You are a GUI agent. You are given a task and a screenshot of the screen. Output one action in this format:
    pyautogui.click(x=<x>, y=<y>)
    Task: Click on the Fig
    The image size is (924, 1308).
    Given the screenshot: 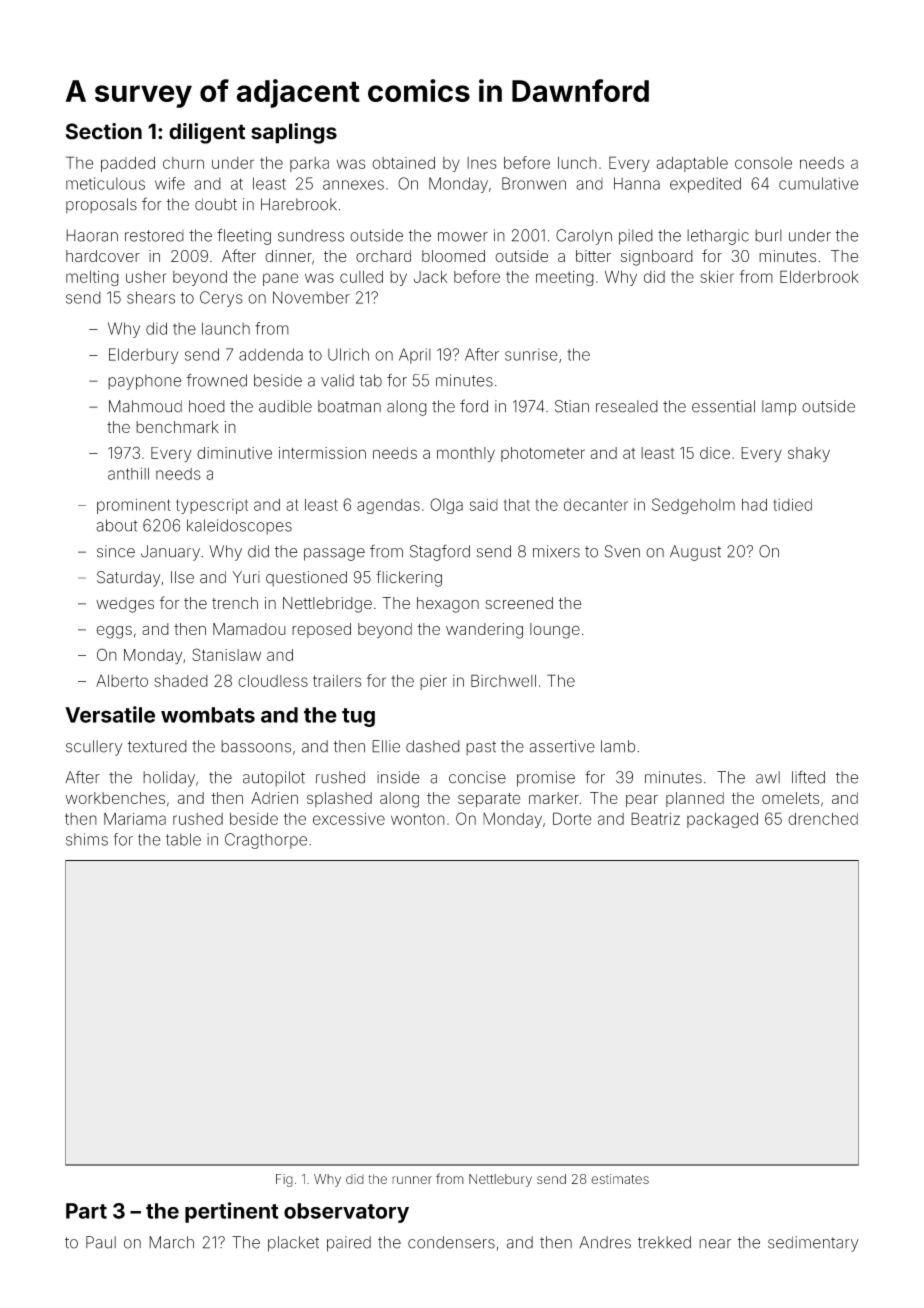 What is the action you would take?
    pyautogui.click(x=284, y=1180)
